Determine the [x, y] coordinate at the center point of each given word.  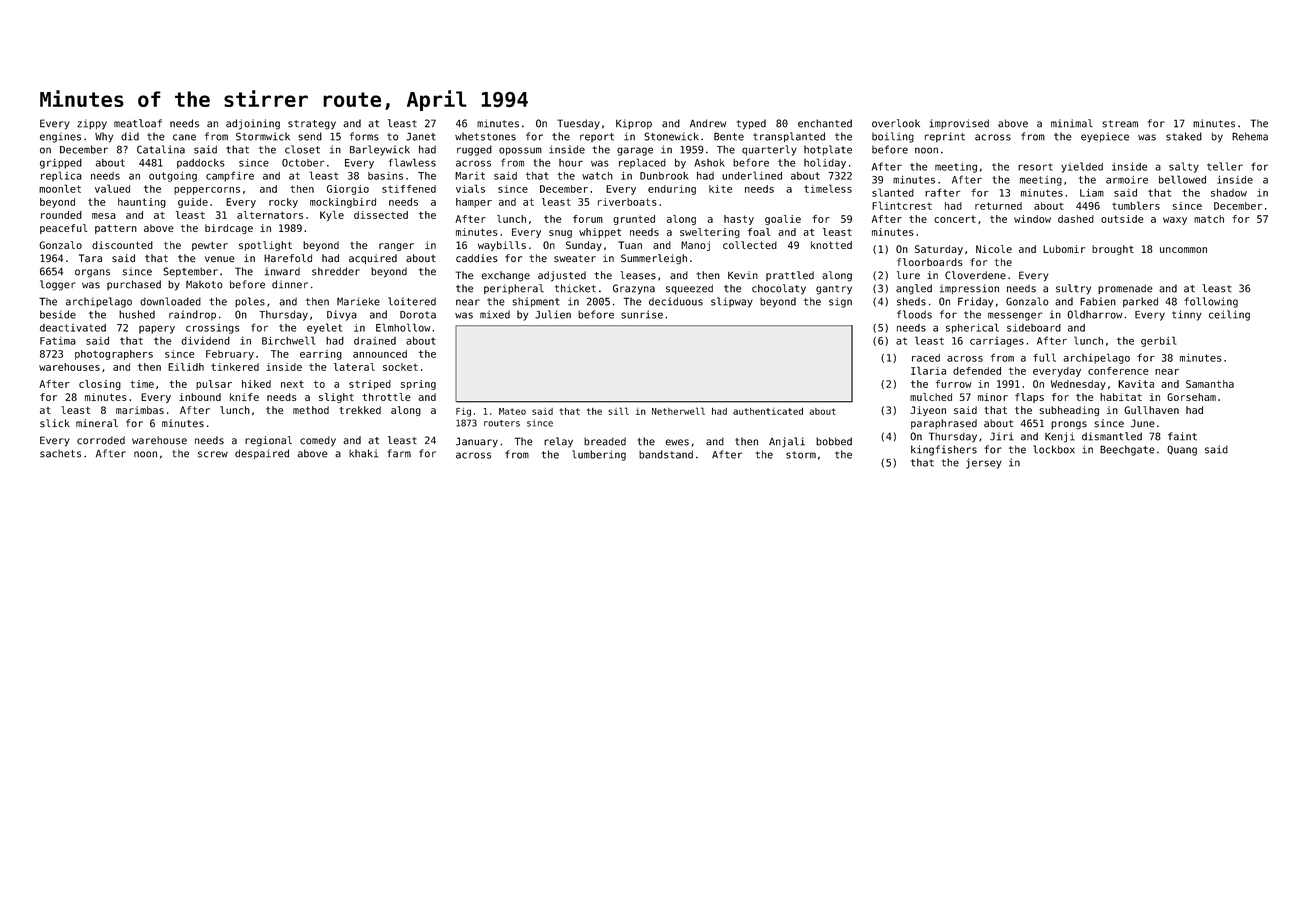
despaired [262, 454]
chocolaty [779, 289]
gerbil [1159, 341]
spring [418, 385]
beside [58, 314]
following [1211, 302]
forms [364, 136]
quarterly [769, 150]
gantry [834, 290]
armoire [1127, 180]
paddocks [201, 164]
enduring [672, 190]
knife [244, 397]
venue [220, 259]
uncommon [1183, 250]
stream [1120, 124]
